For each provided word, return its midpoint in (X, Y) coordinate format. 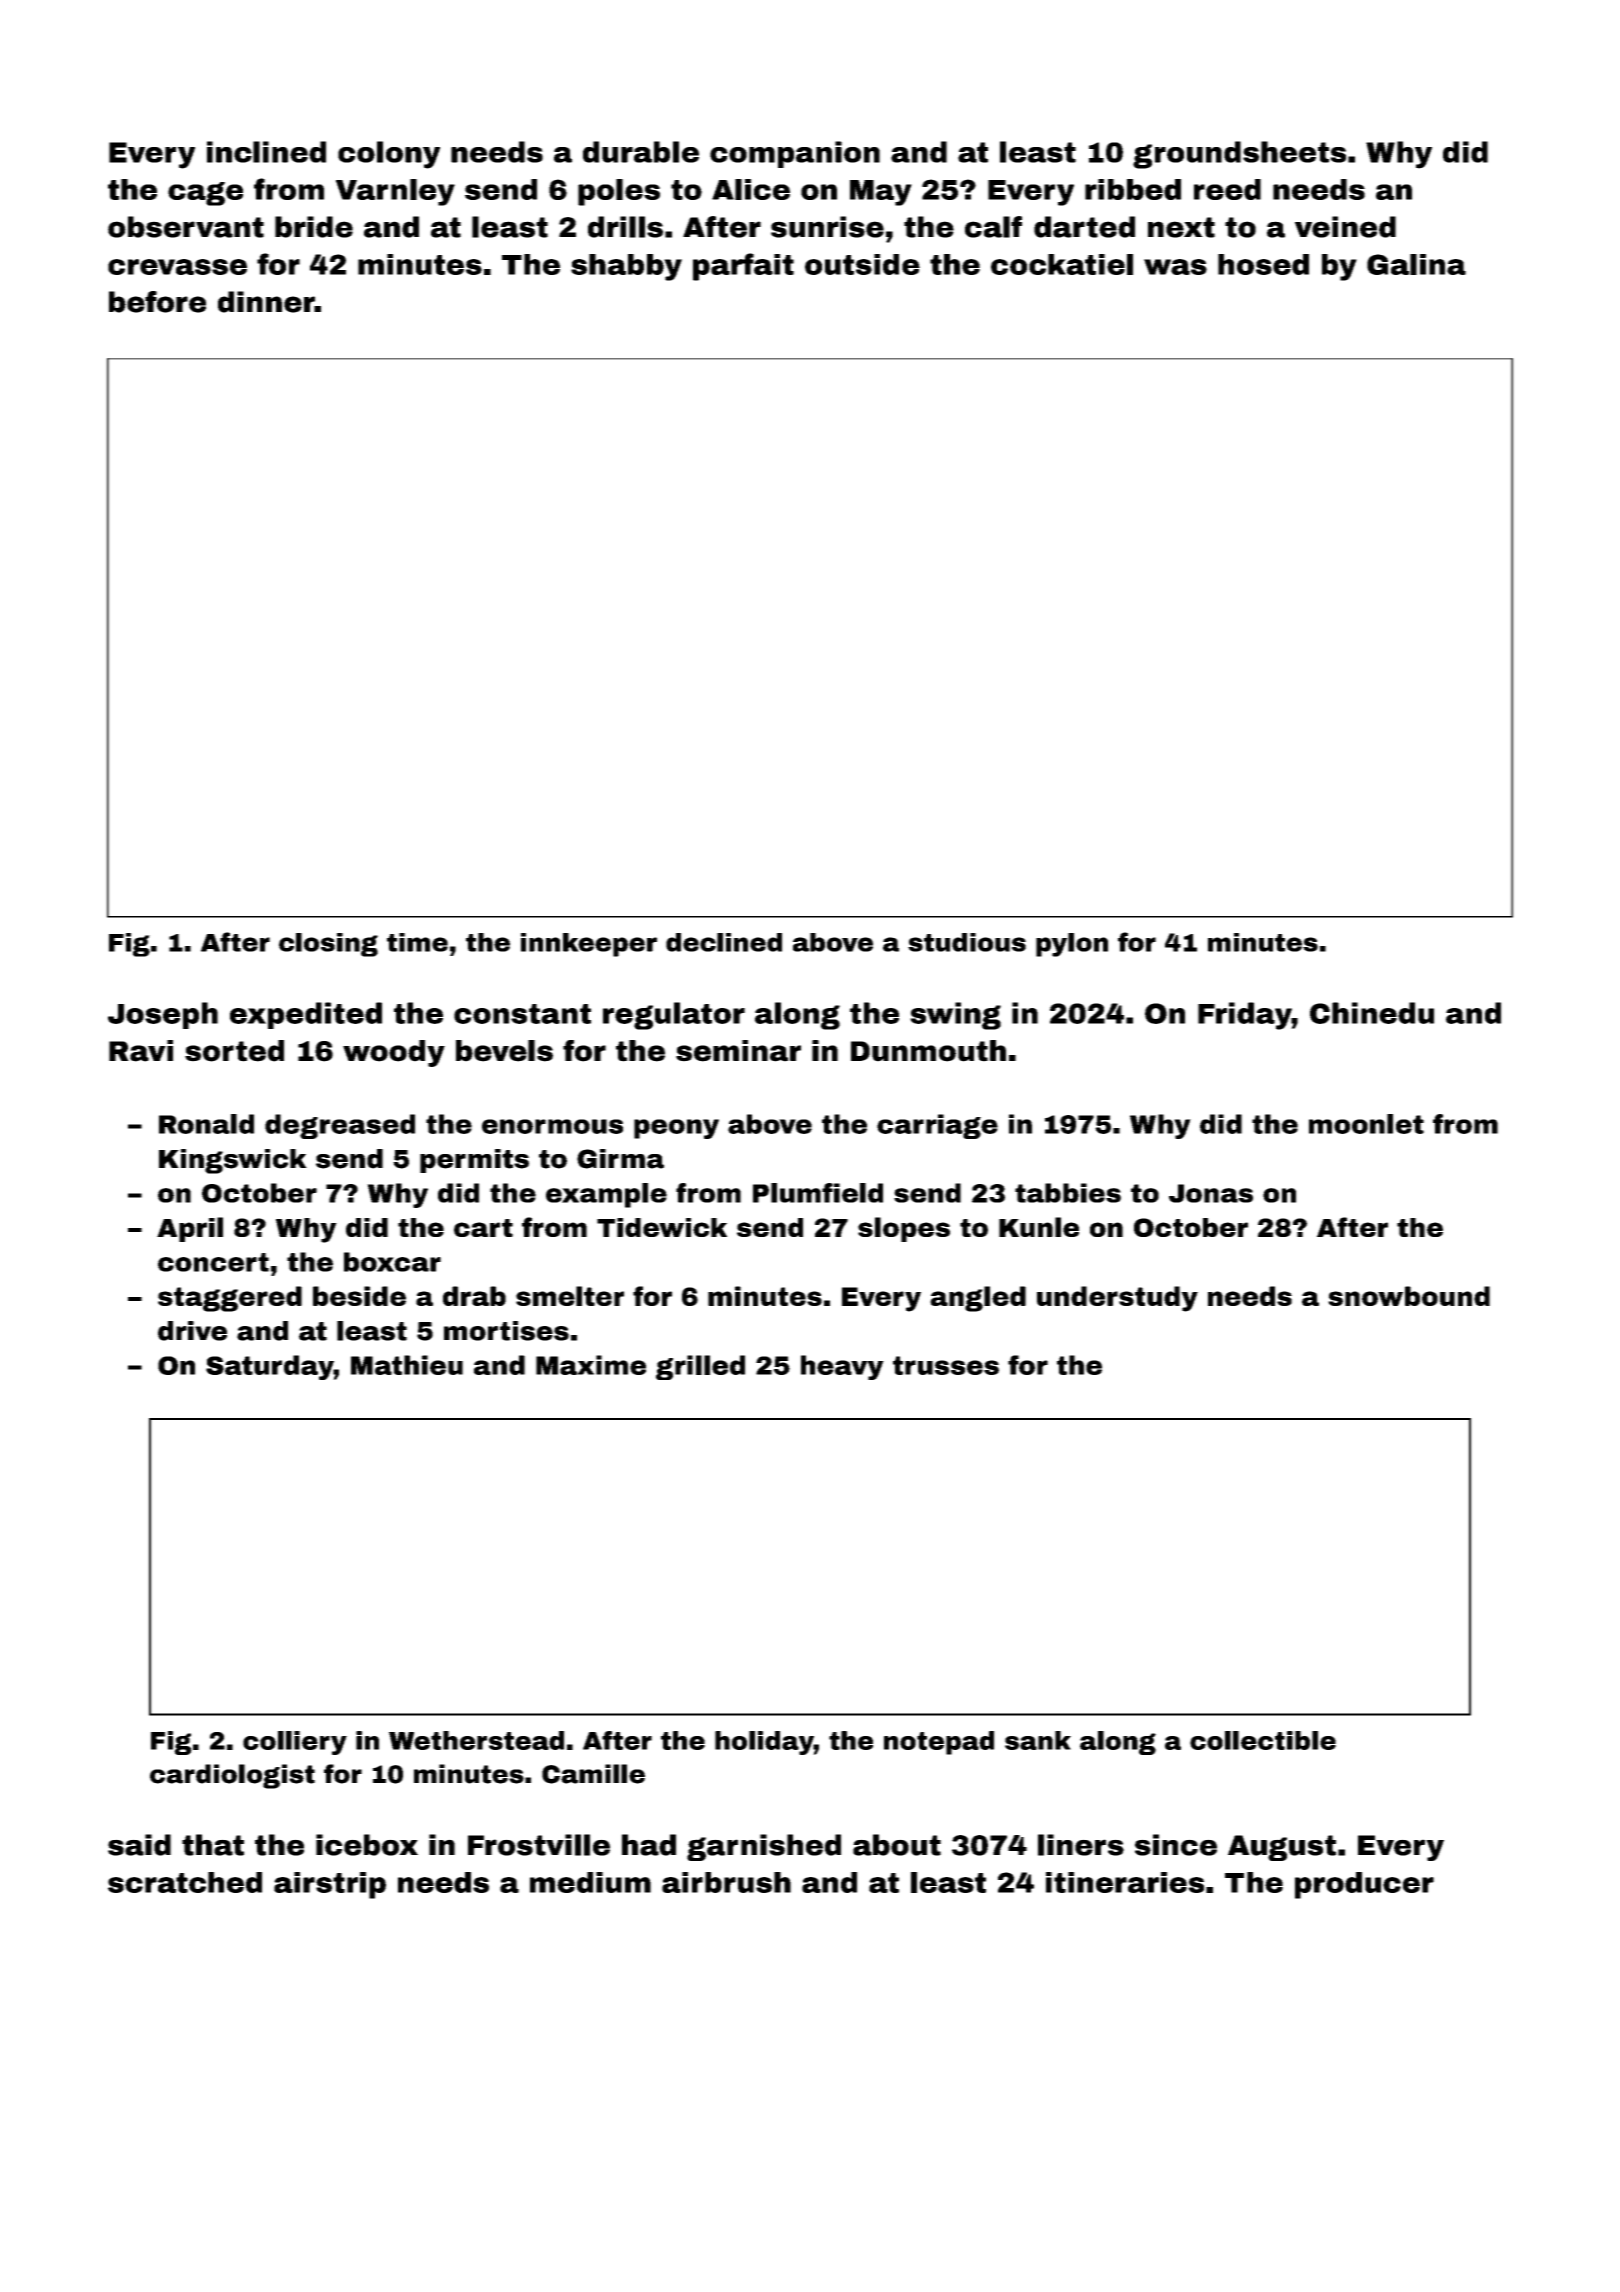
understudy (1117, 1299)
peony (676, 1129)
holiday (764, 1743)
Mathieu (407, 1365)
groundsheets (1239, 155)
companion (795, 154)
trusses (946, 1365)
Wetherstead (476, 1740)
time (417, 942)
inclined (266, 152)
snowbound (1409, 1296)
